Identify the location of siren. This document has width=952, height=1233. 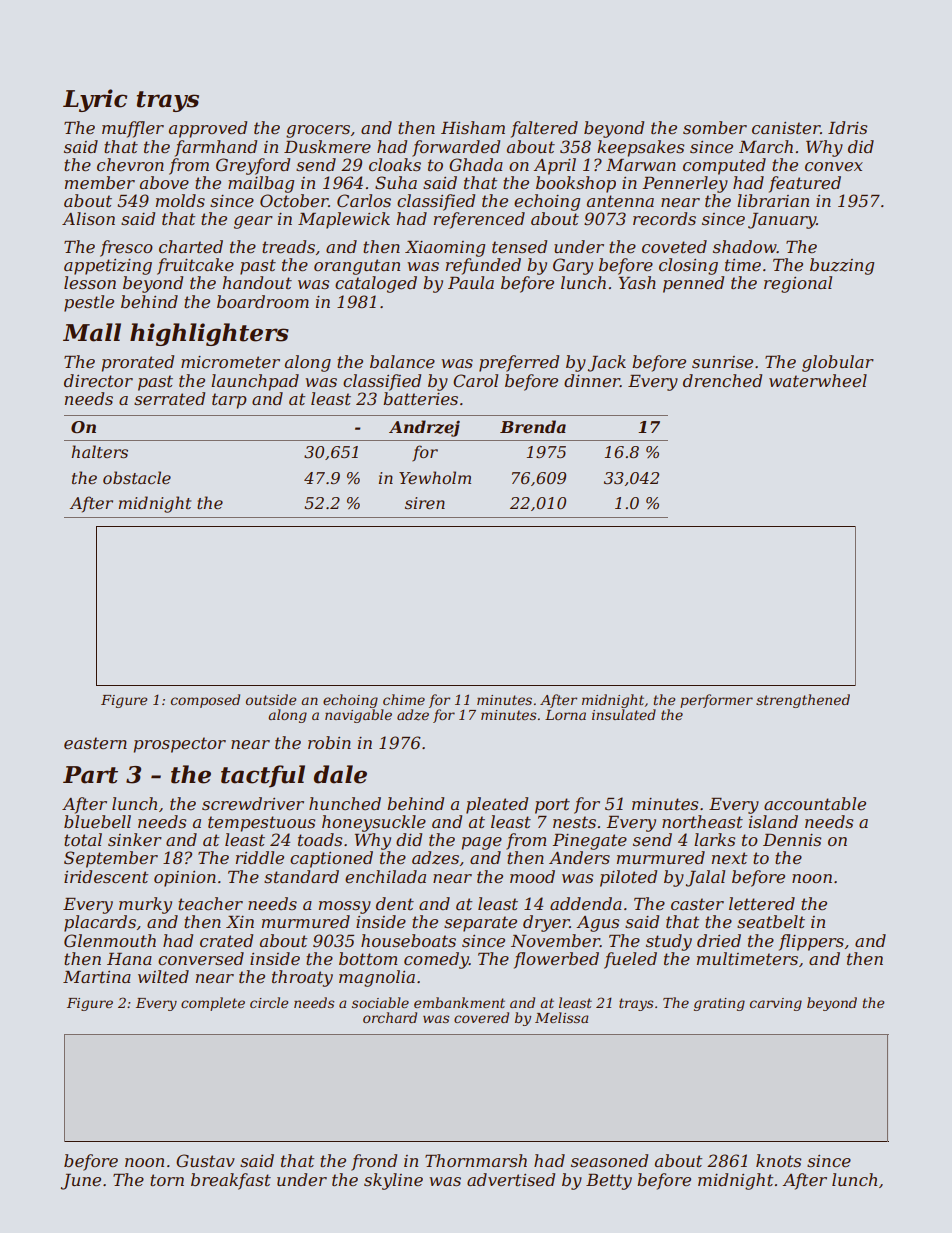
(425, 503).
